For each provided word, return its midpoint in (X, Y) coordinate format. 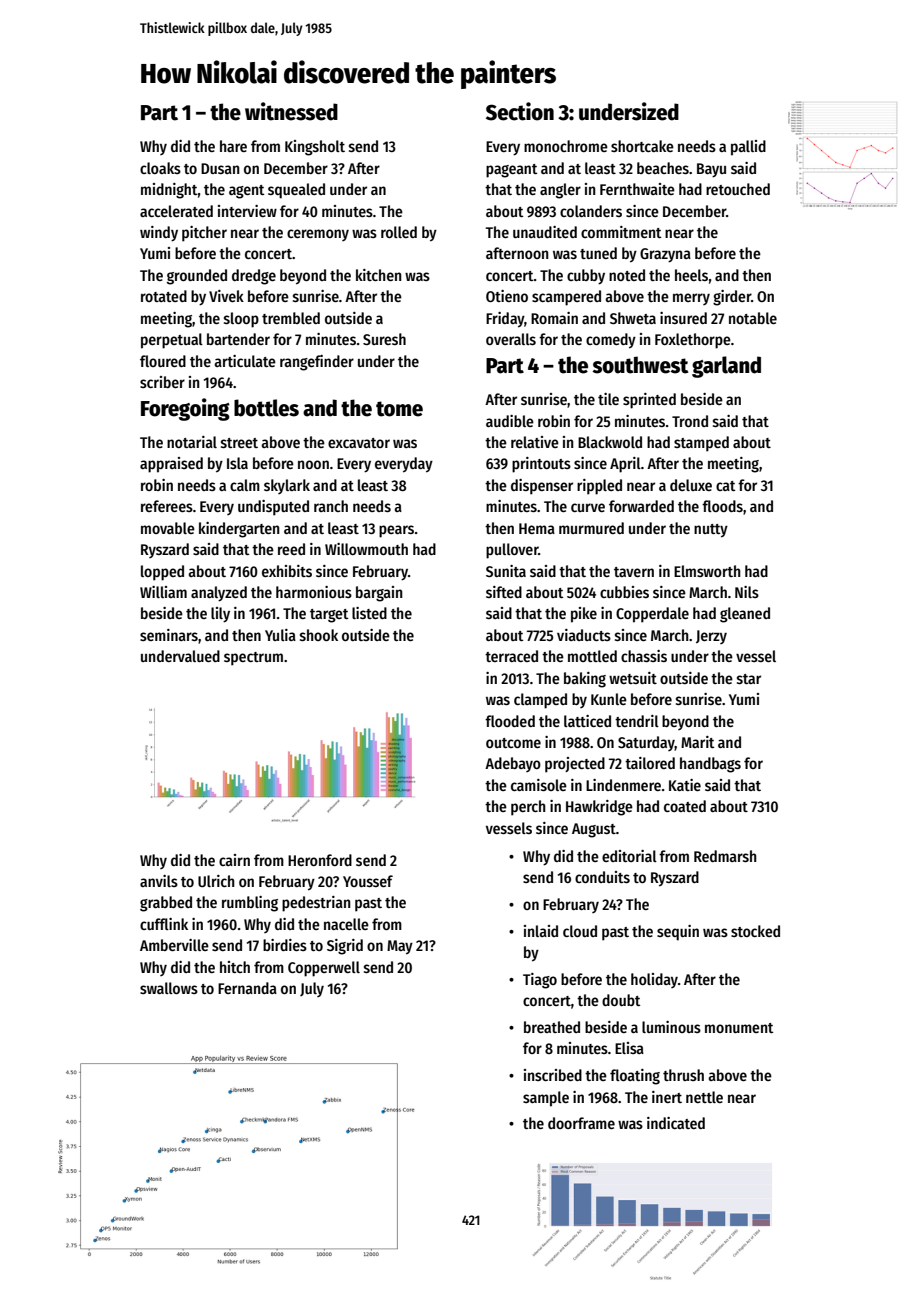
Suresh (384, 339)
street (239, 443)
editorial (629, 856)
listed (369, 613)
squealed (296, 191)
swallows (169, 988)
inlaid (541, 931)
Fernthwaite (637, 189)
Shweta (633, 318)
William (163, 592)
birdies (285, 945)
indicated (676, 1123)
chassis (644, 656)
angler (560, 191)
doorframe (581, 1123)
